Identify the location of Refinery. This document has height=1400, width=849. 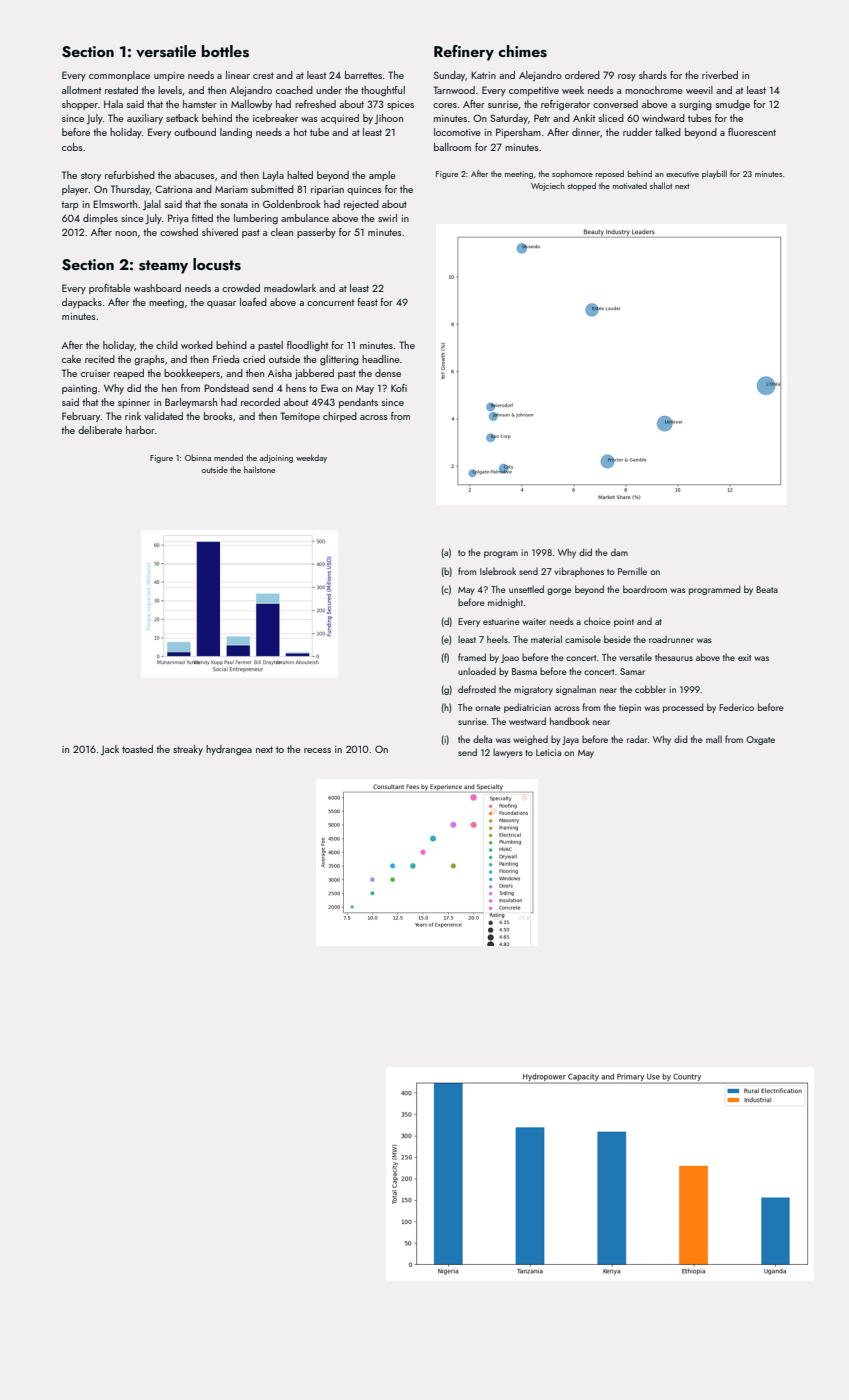
(464, 53).
